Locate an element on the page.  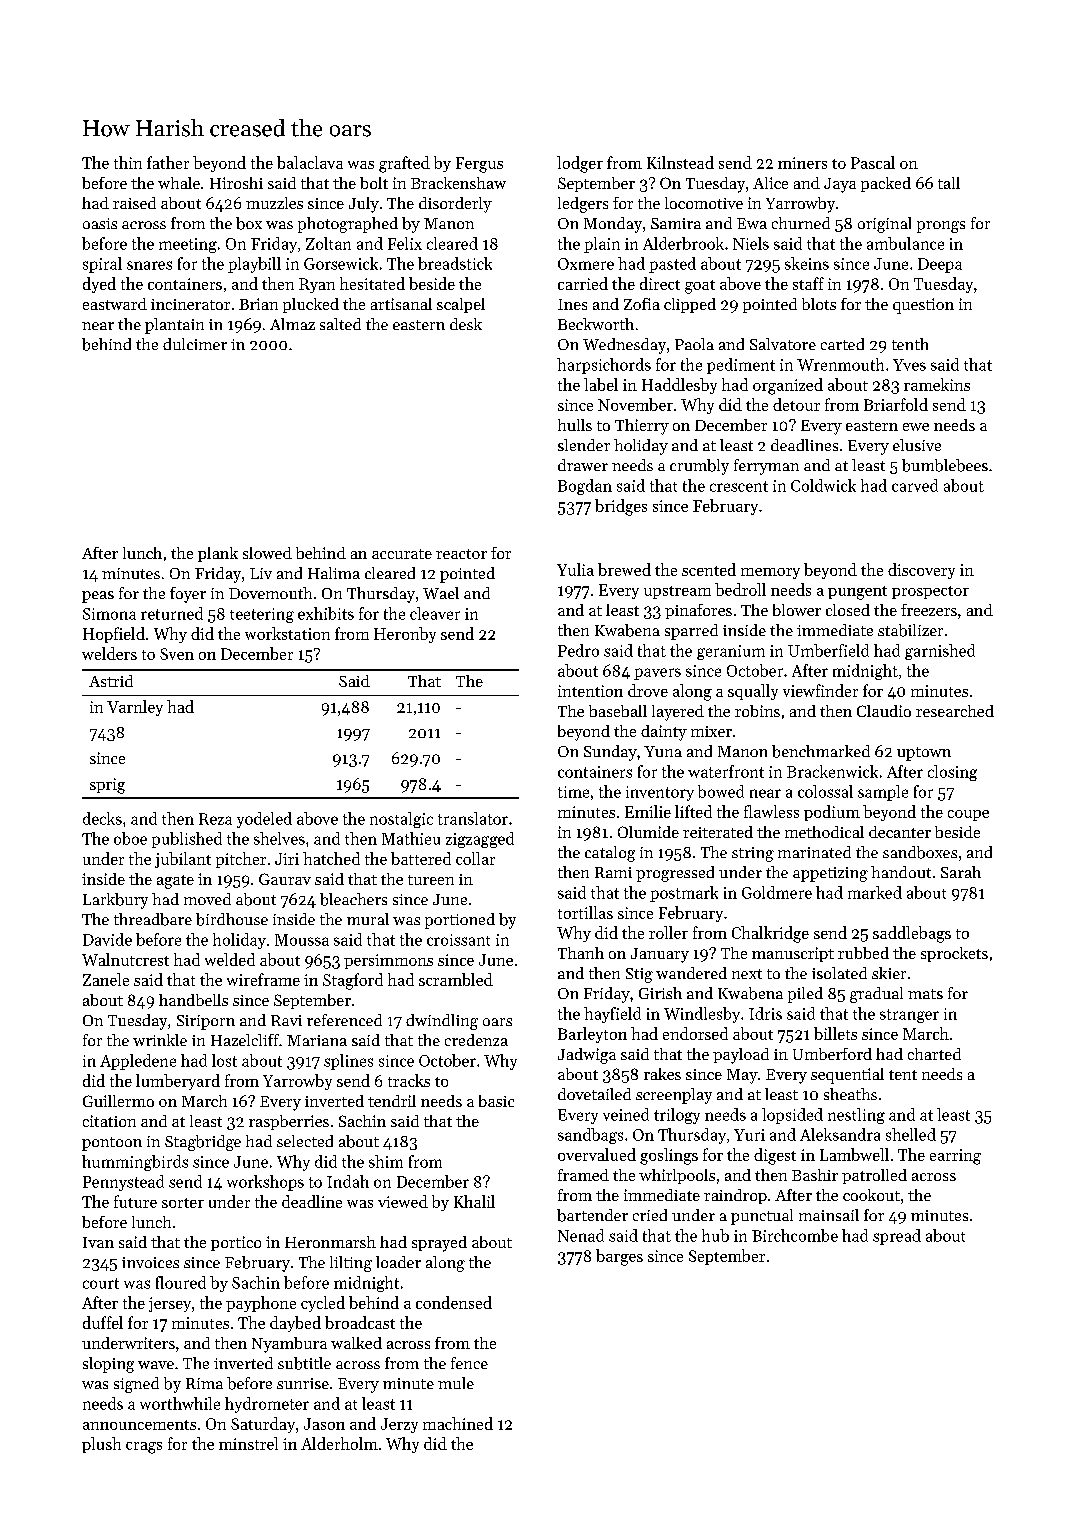
Birchcombe is located at coordinates (795, 1235).
